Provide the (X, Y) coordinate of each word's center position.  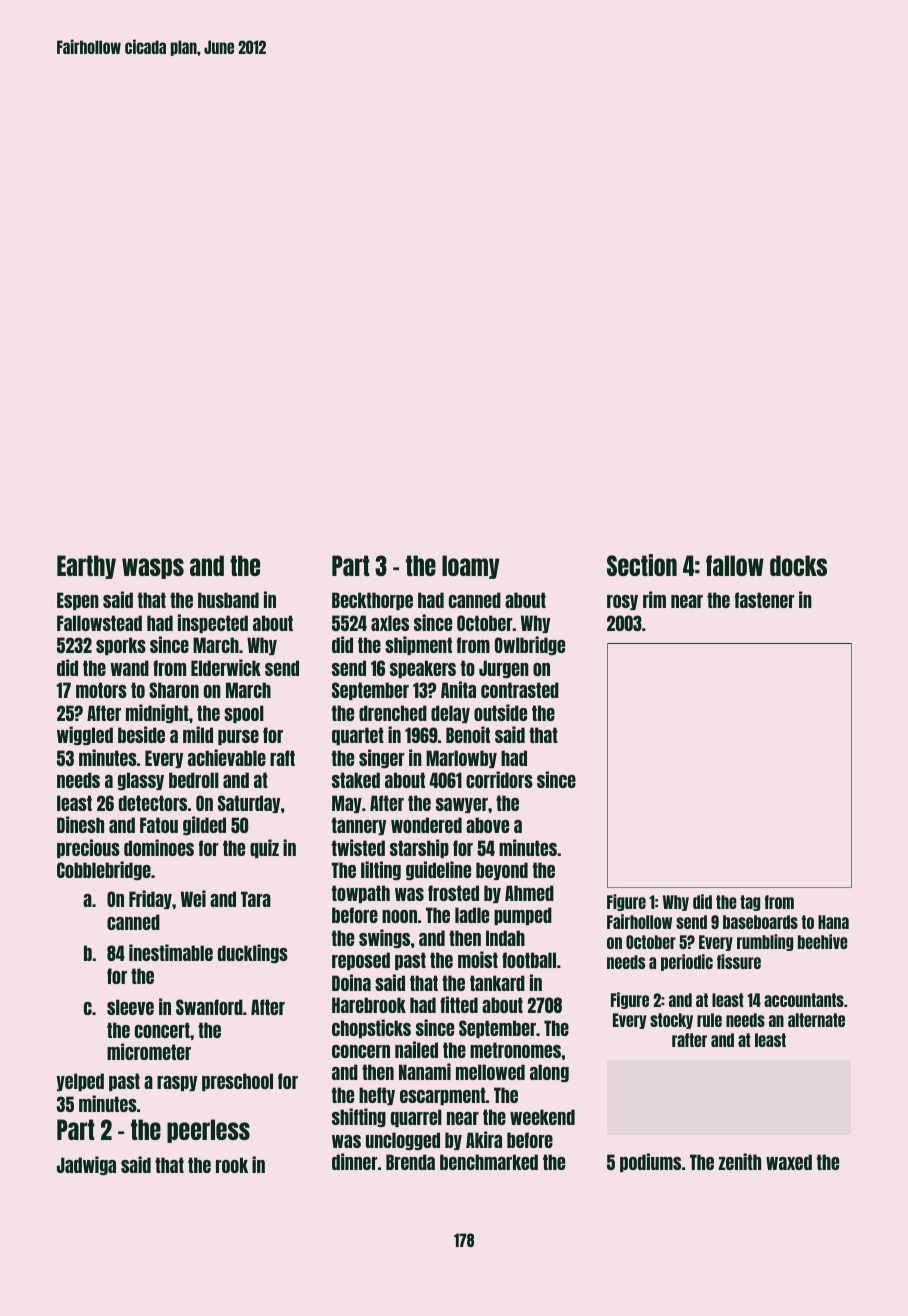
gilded (204, 826)
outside (500, 712)
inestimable (171, 952)
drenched (393, 713)
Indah (505, 938)
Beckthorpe (372, 601)
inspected (213, 623)
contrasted (520, 690)
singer (382, 759)
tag (750, 903)
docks (798, 565)
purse (238, 737)
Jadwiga (86, 1166)
